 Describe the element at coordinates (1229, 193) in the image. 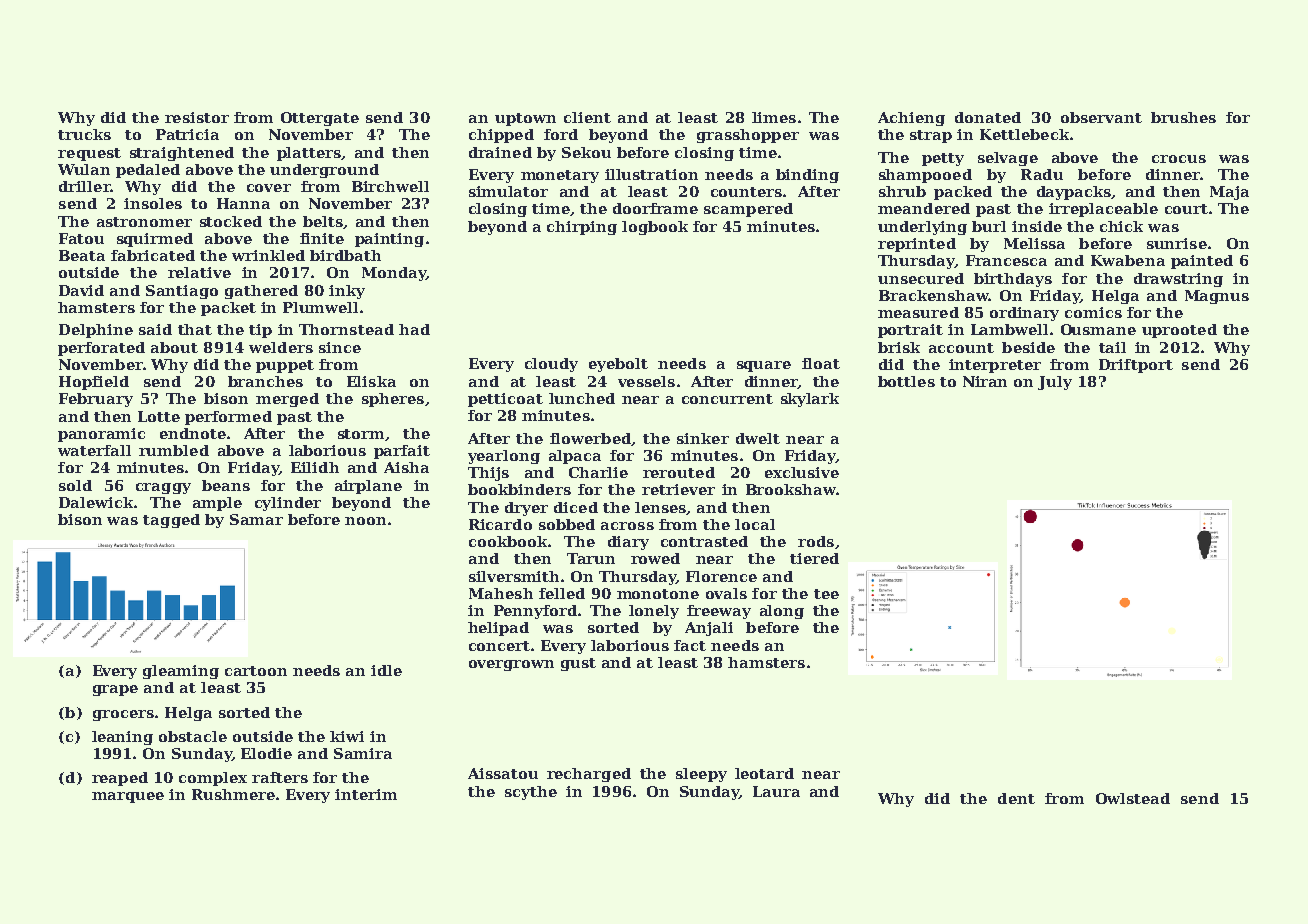

I see `Maja` at that location.
